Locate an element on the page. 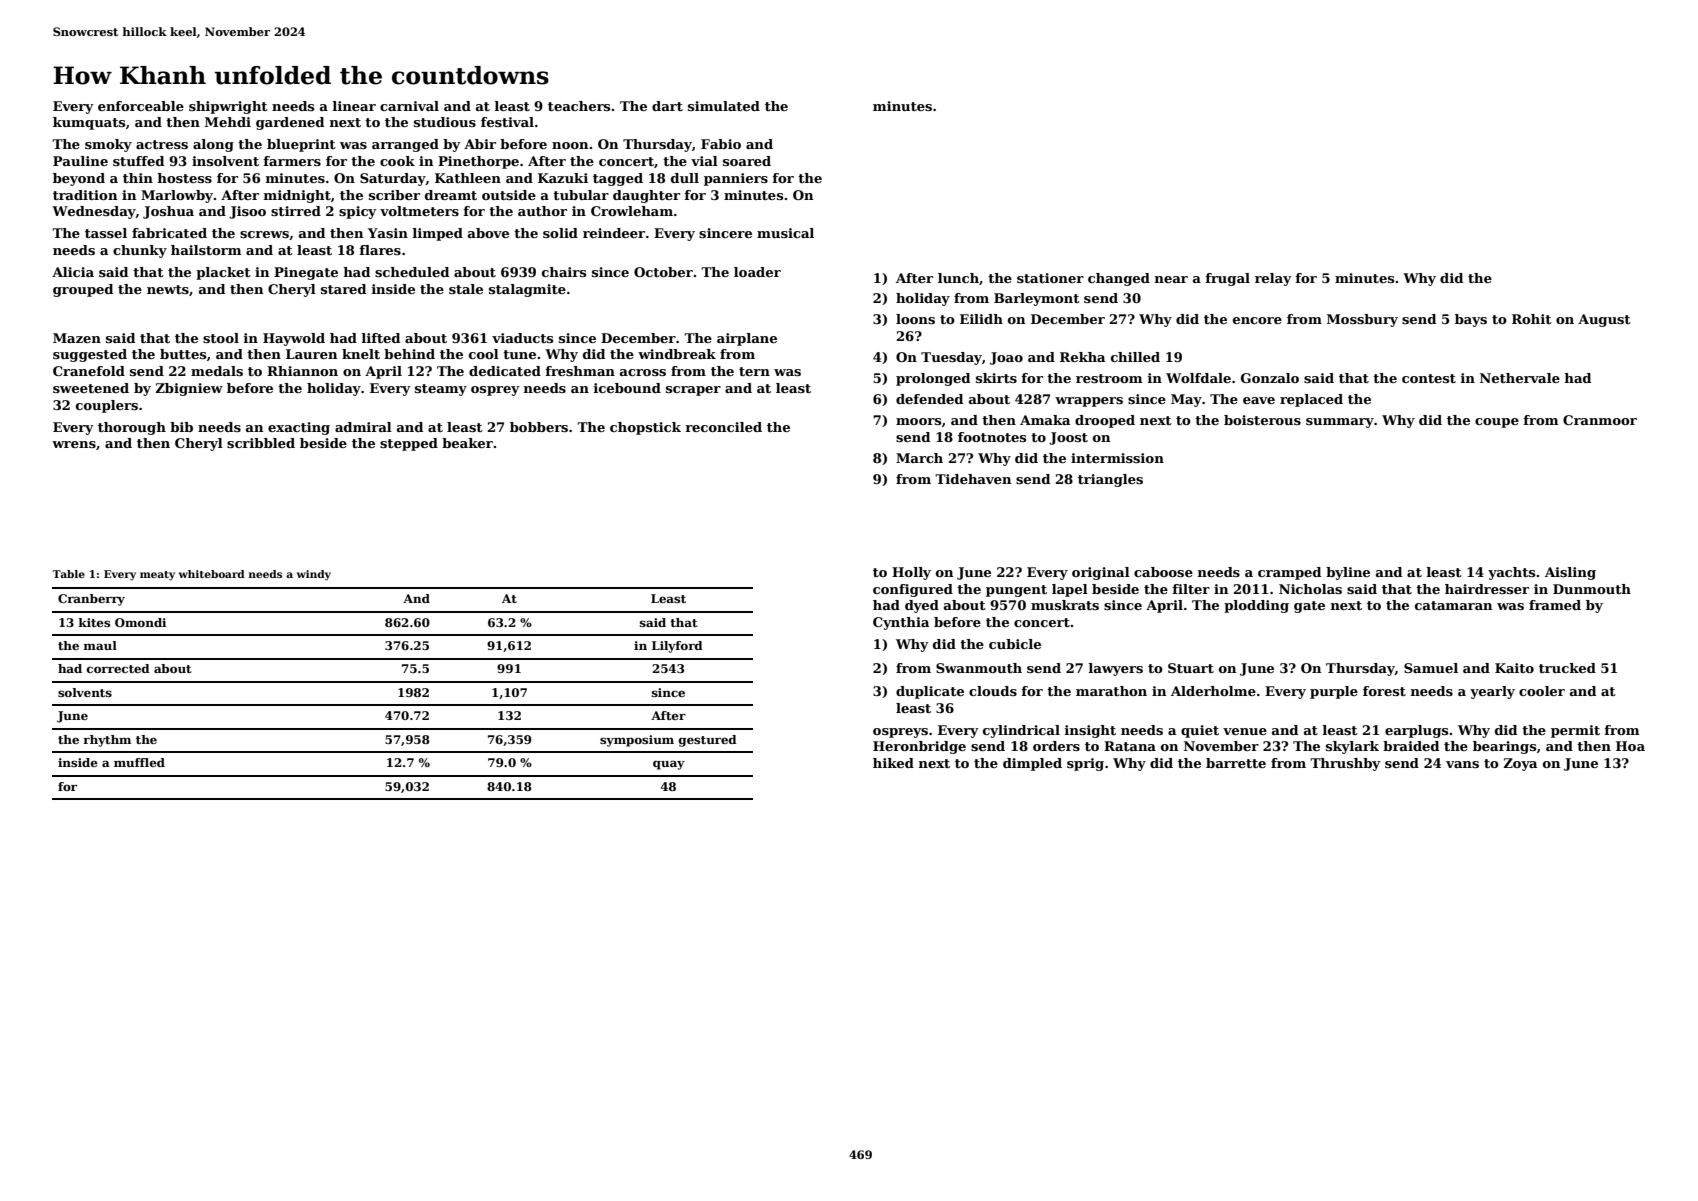 This page has height=1201, width=1698. newts is located at coordinates (168, 289).
